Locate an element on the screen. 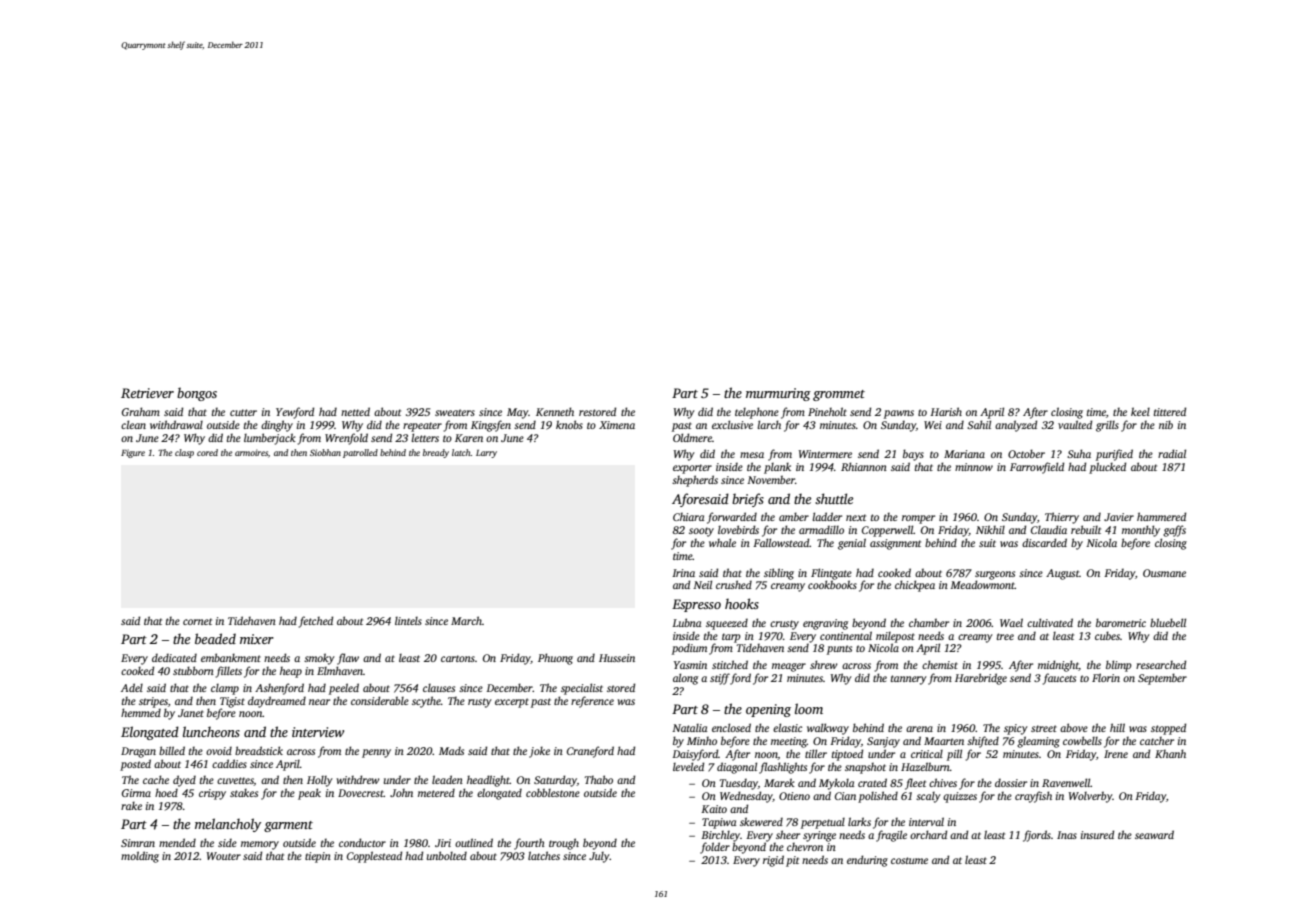  molding is located at coordinates (140, 857).
